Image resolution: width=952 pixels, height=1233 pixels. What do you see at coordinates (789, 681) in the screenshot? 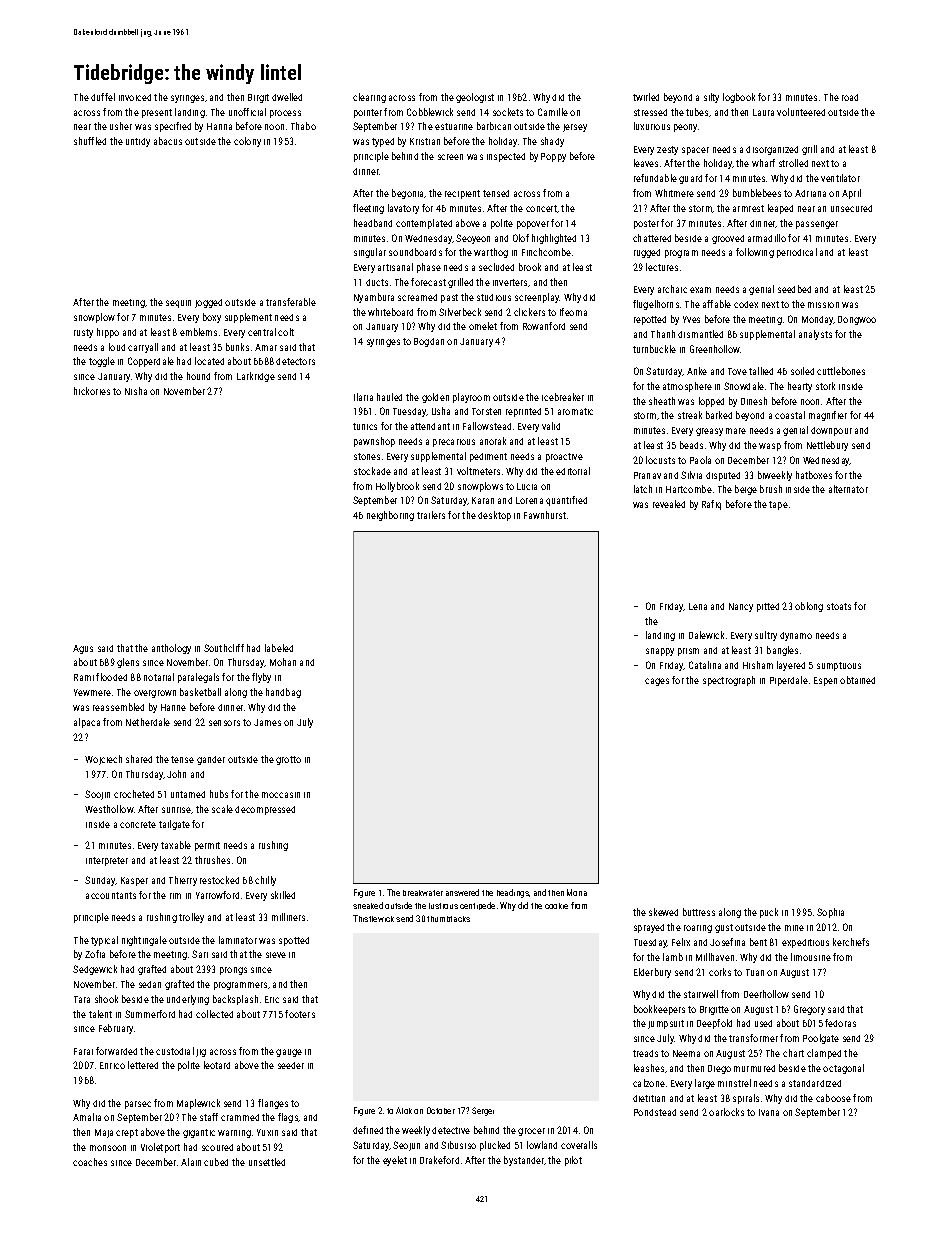
I see `Piperdale` at bounding box center [789, 681].
